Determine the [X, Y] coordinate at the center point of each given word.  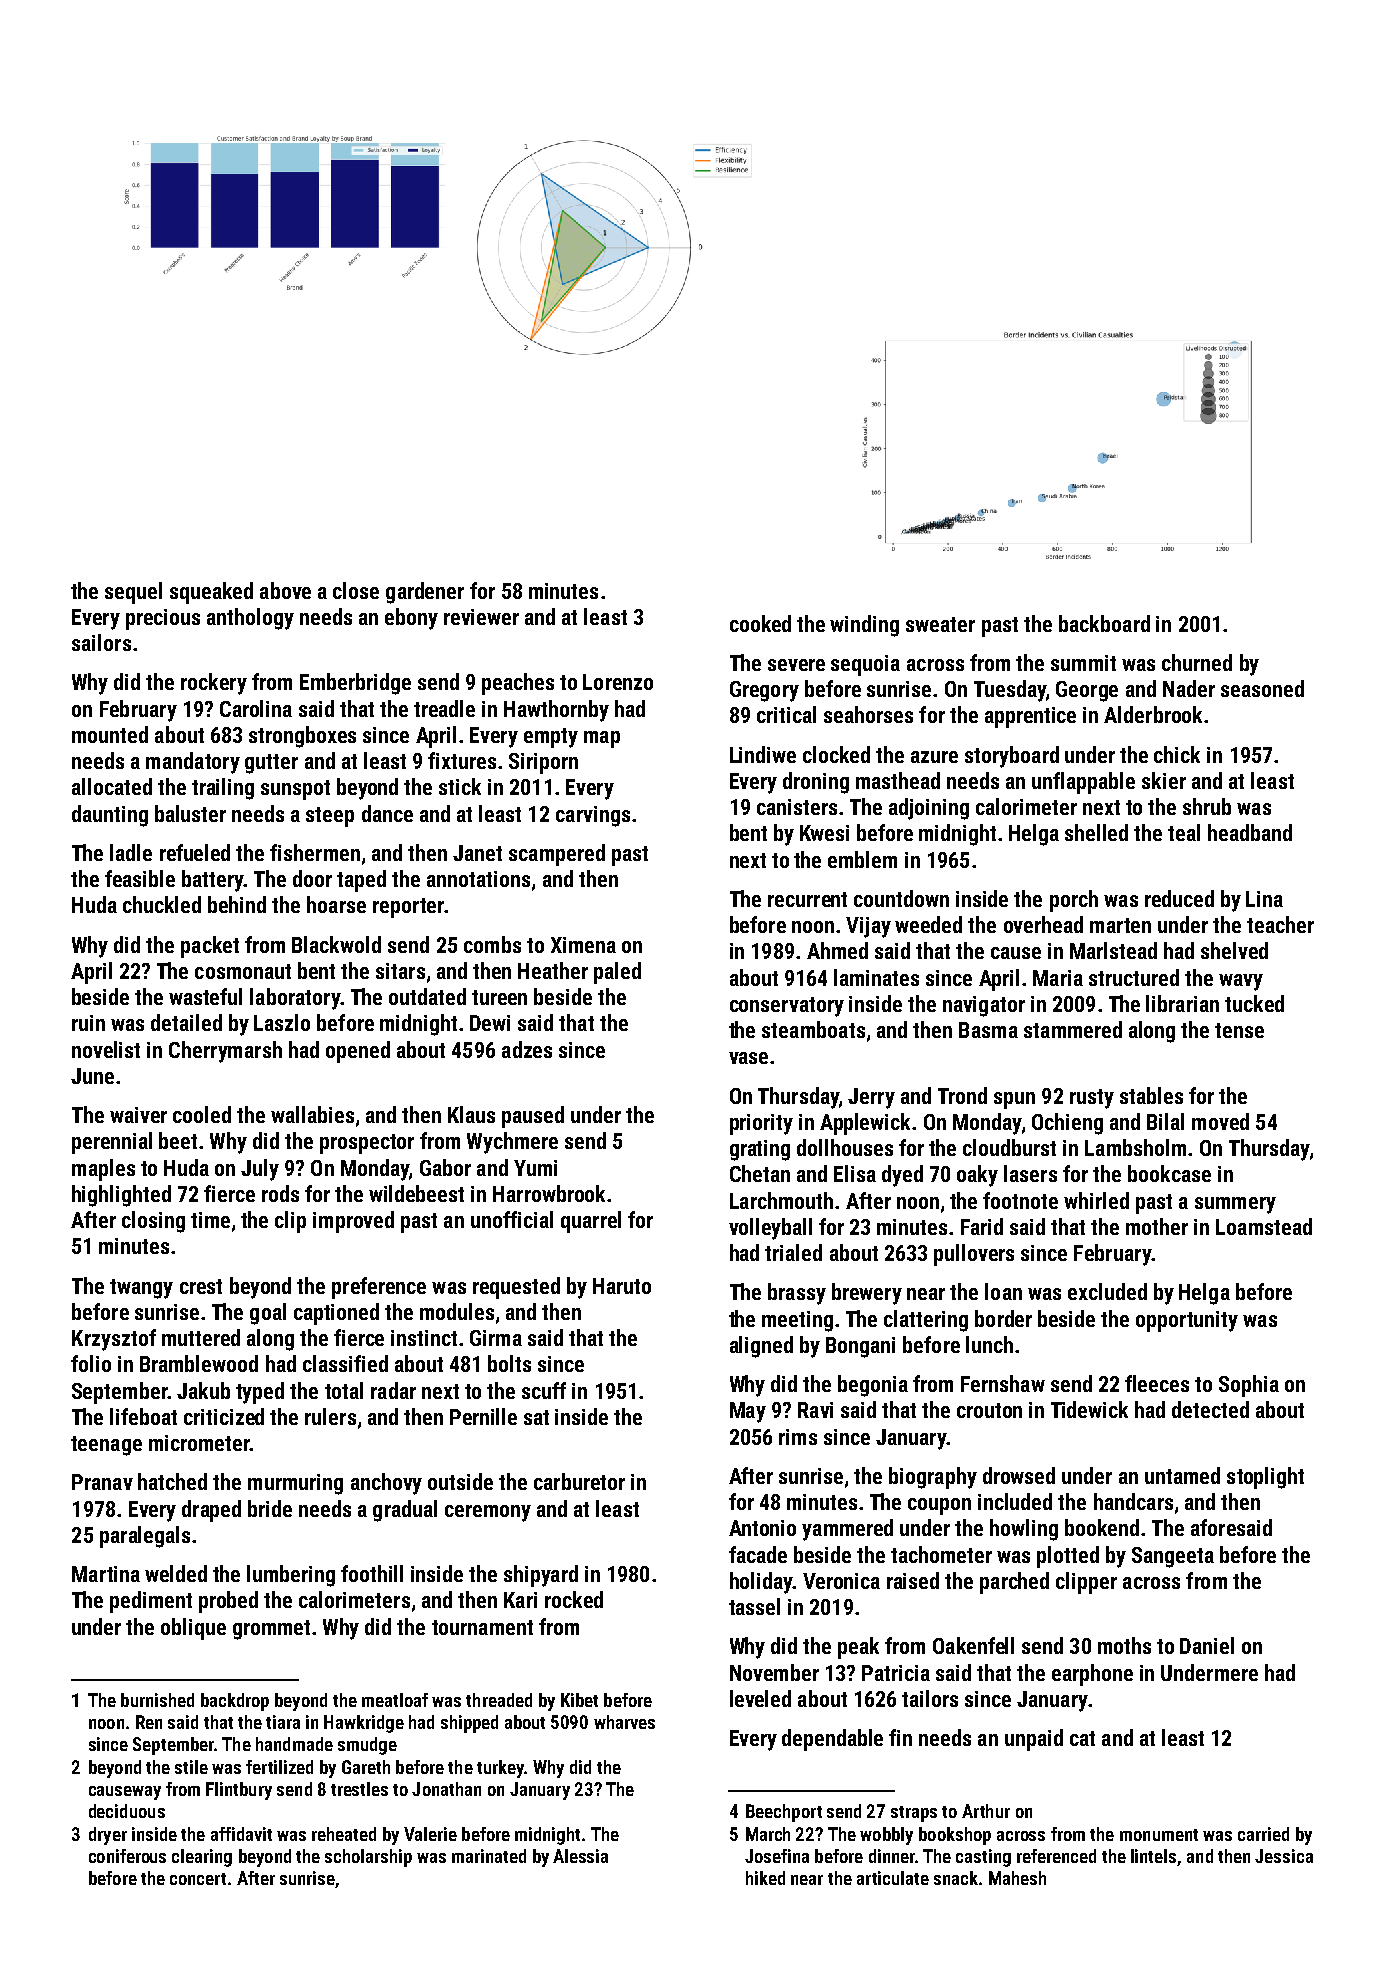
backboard [1104, 623]
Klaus [471, 1114]
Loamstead [1264, 1226]
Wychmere [512, 1143]
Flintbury [239, 1791]
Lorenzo [618, 682]
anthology [250, 619]
